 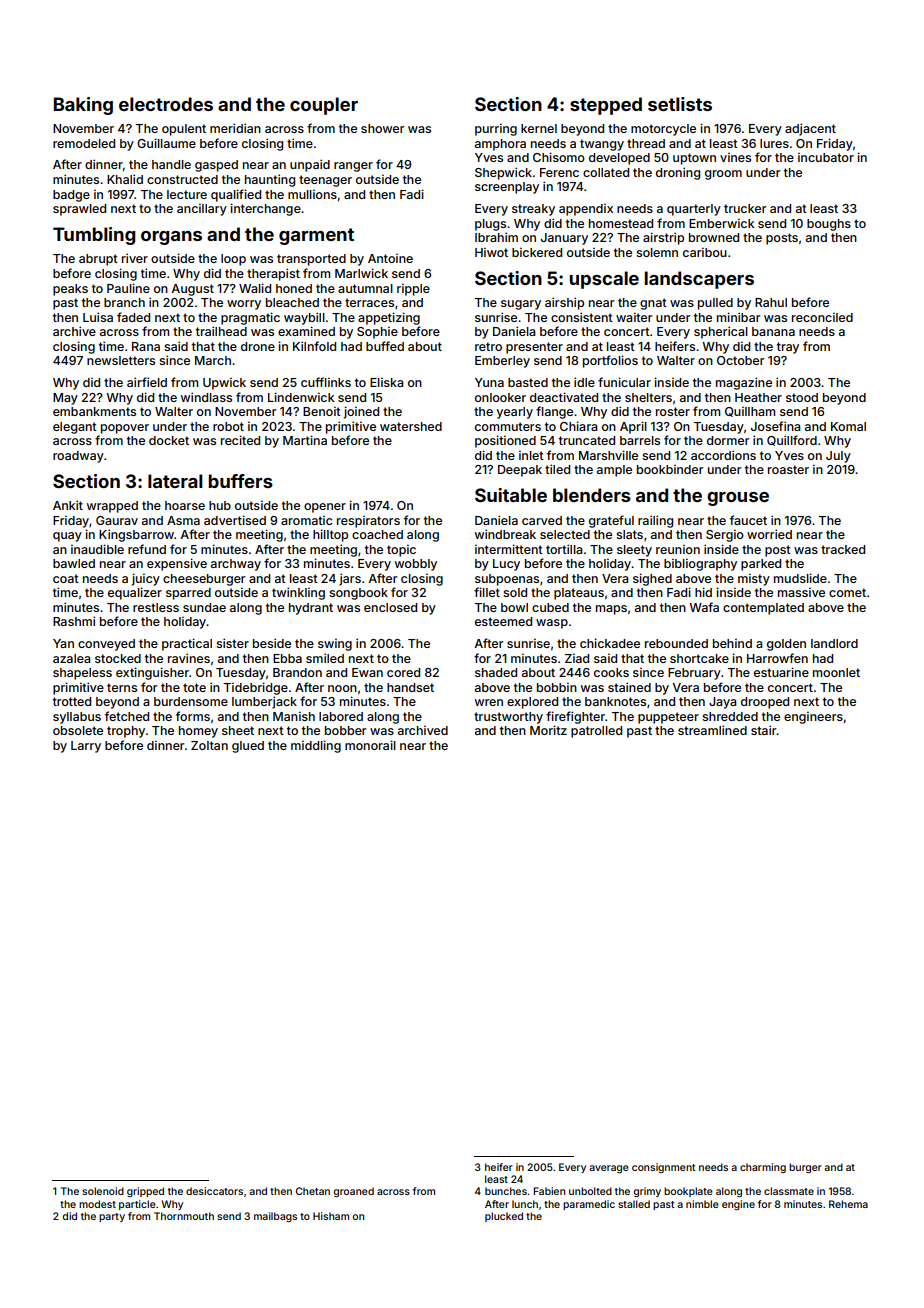 I want to click on plugs, so click(x=490, y=225).
